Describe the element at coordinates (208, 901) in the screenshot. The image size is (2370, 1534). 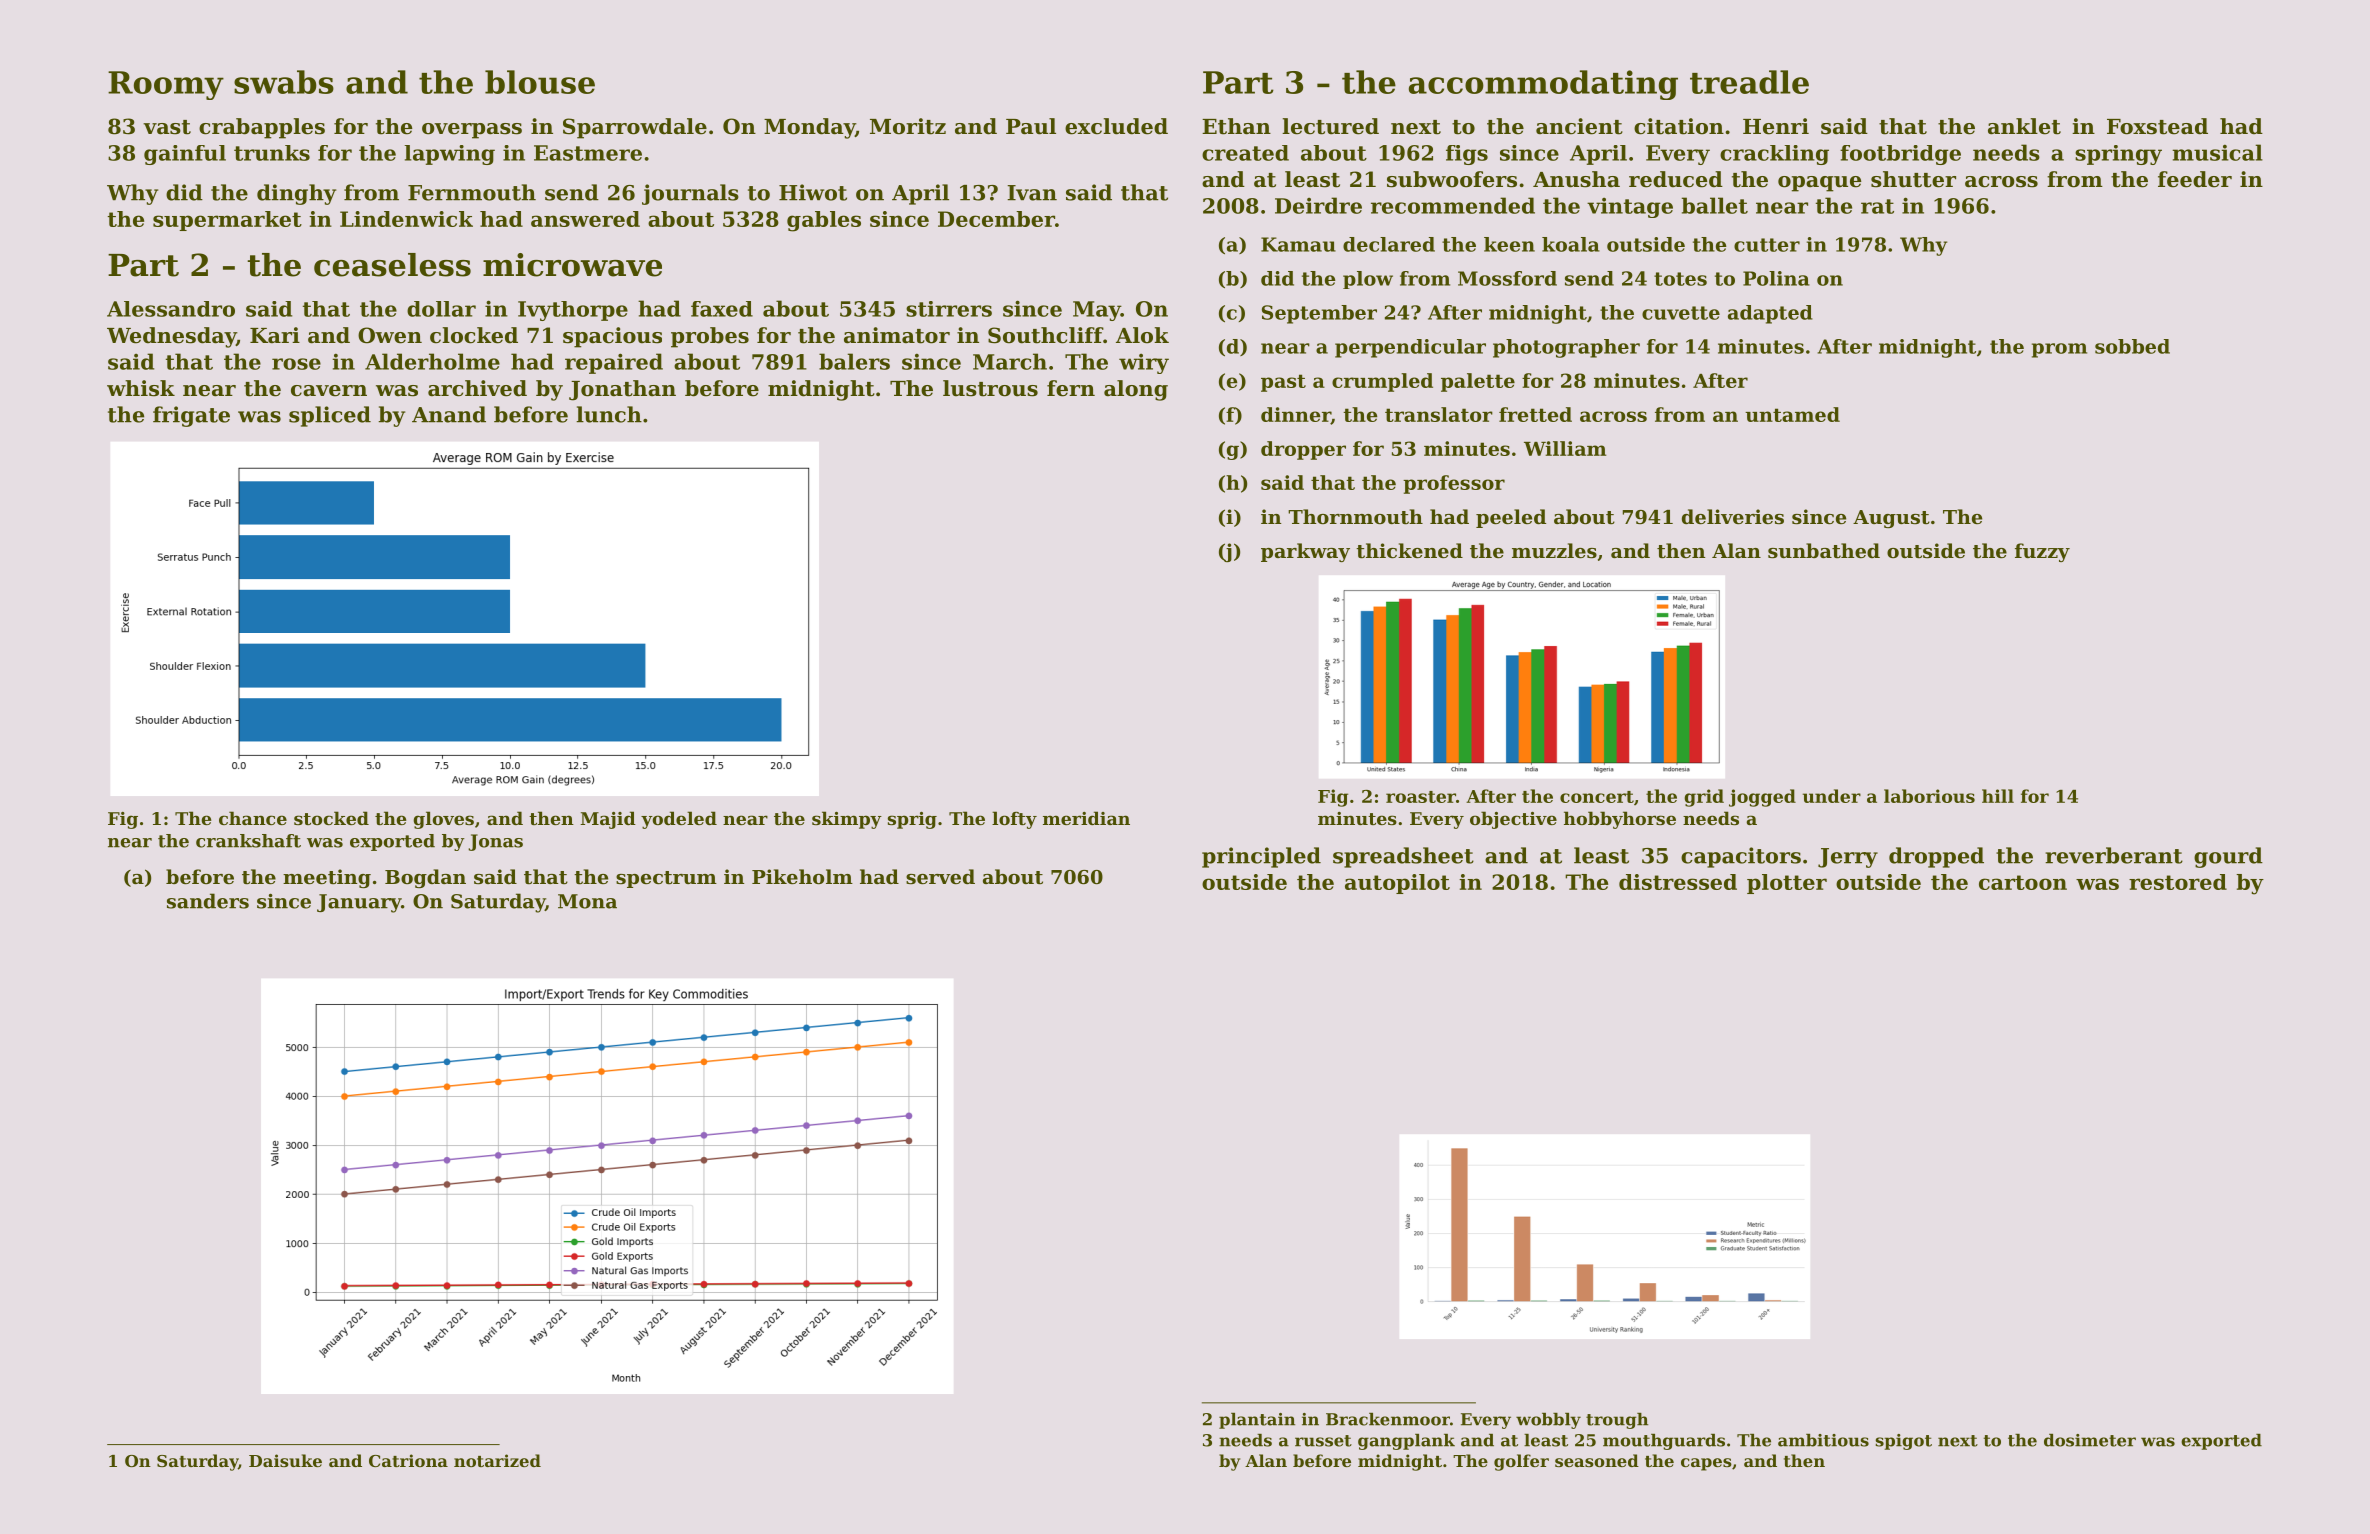
I see `sanders` at that location.
